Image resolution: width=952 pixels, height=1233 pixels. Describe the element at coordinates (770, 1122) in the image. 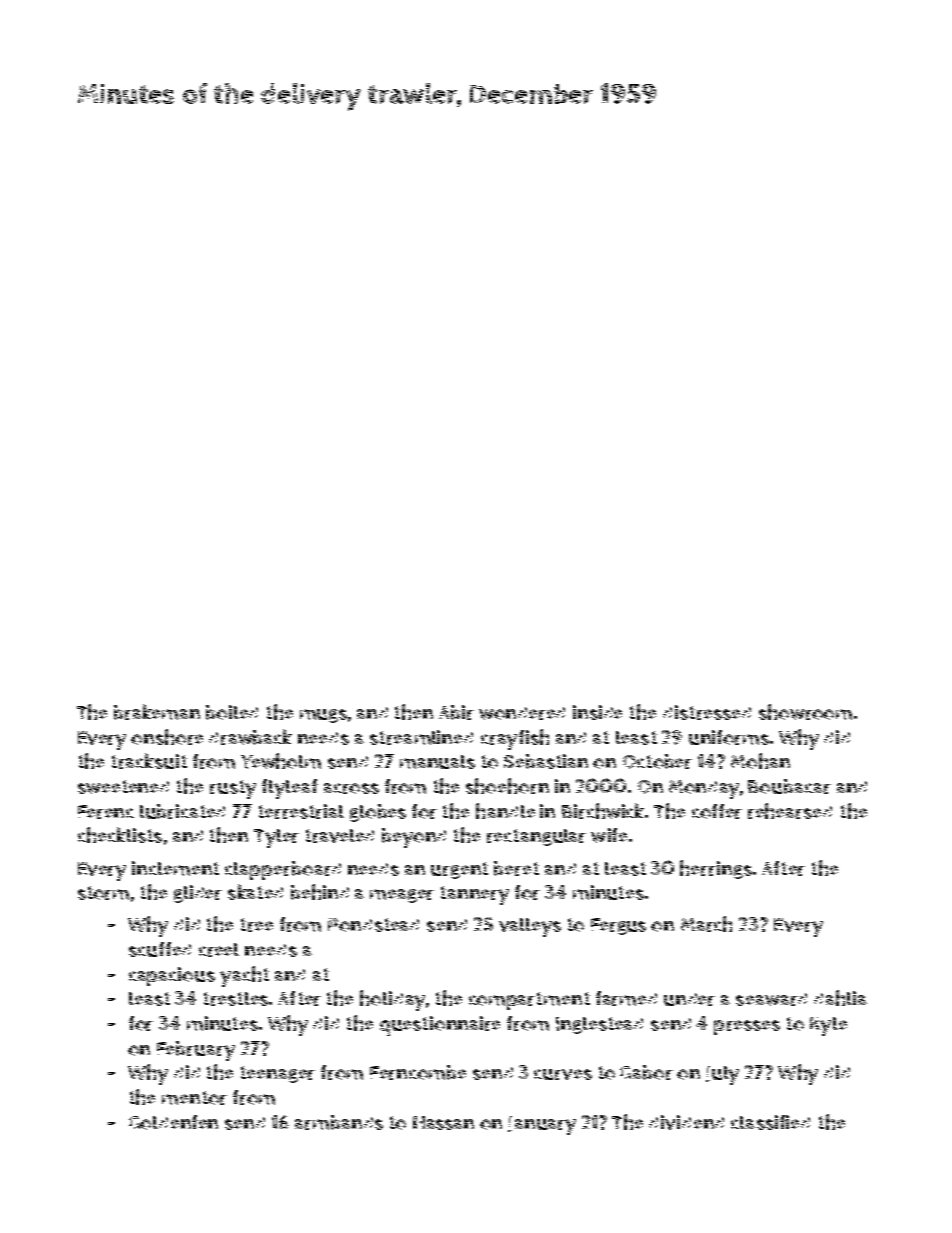

I see `classified` at that location.
